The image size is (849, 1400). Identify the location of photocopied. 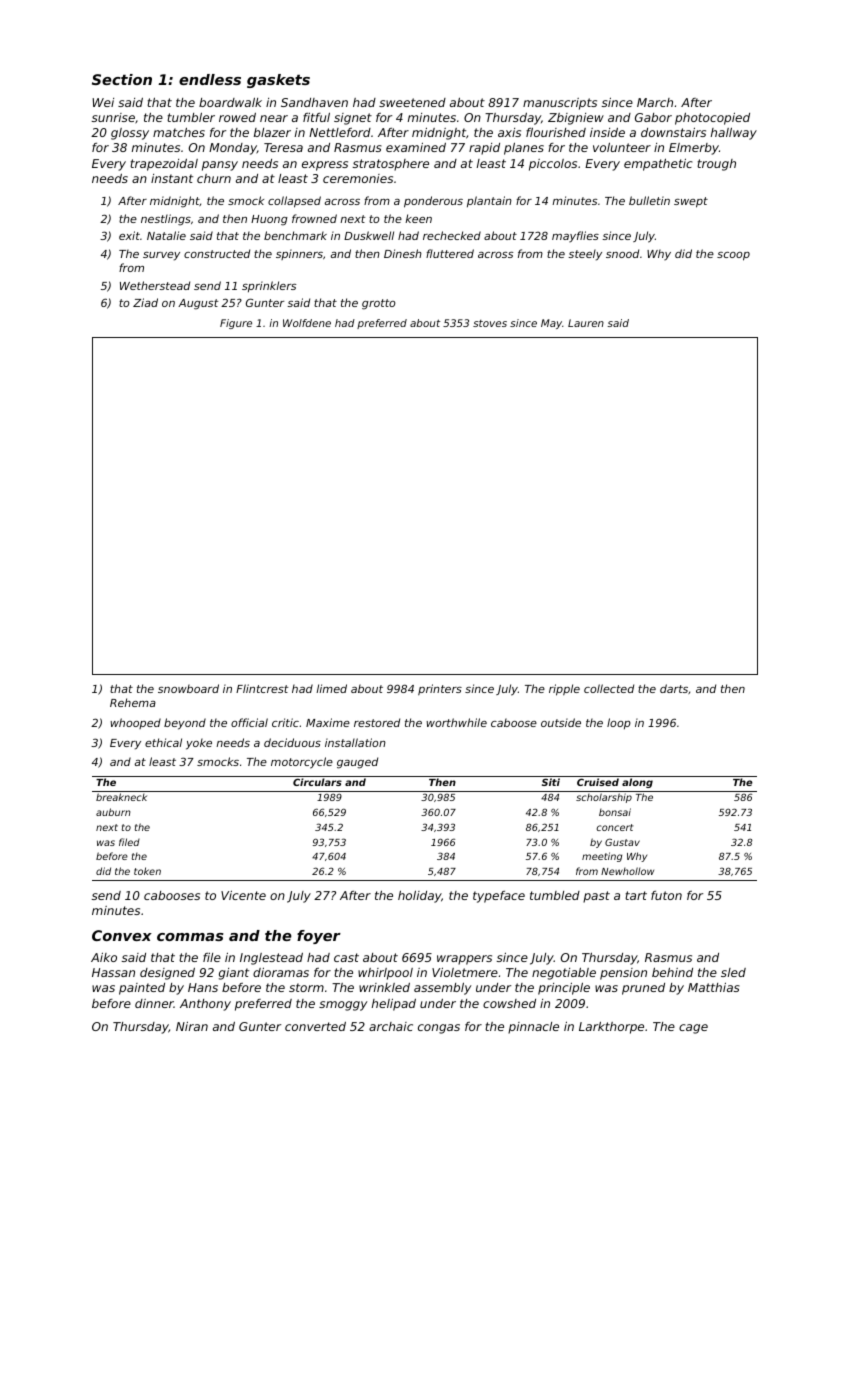
(712, 119).
